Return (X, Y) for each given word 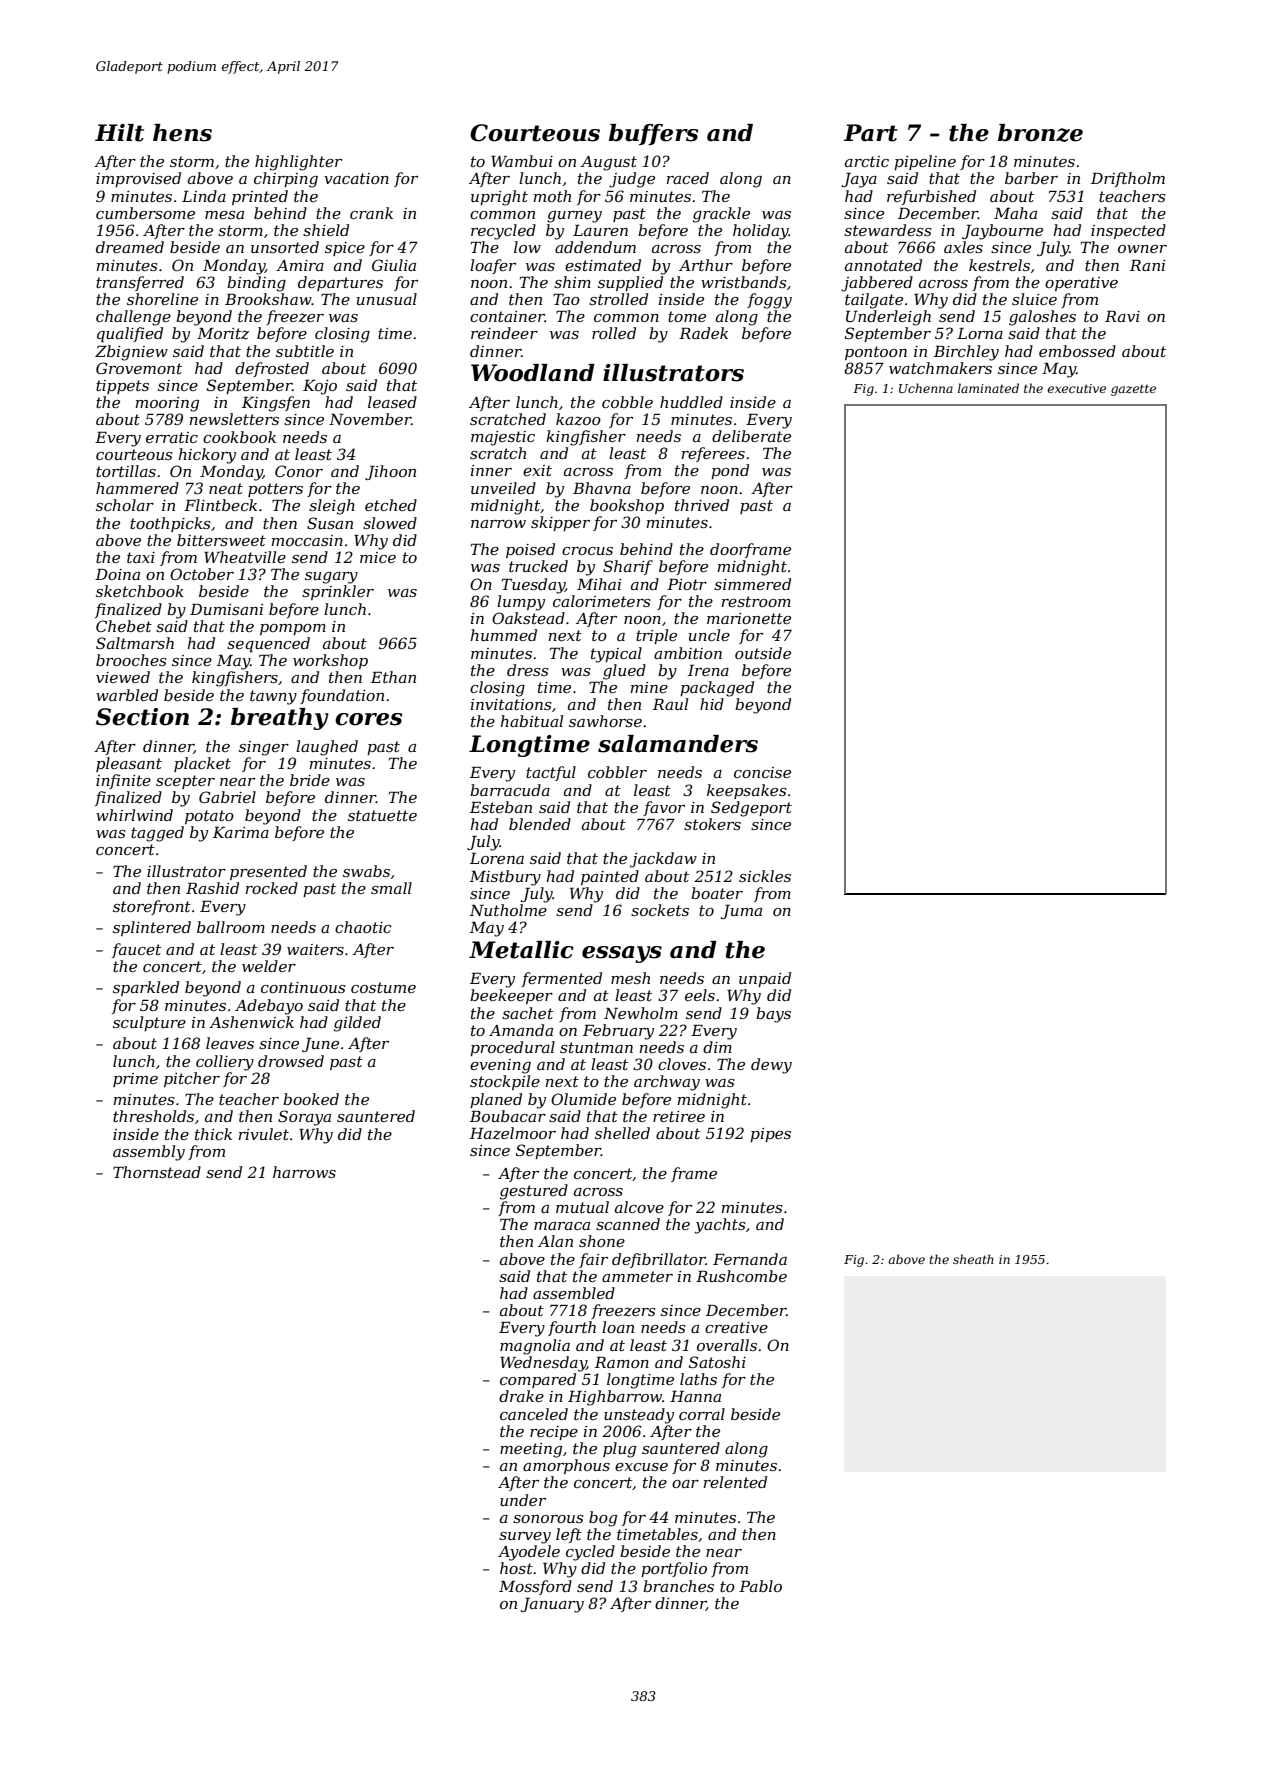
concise (762, 772)
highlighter (298, 163)
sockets (660, 910)
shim (572, 282)
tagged (157, 834)
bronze (1040, 133)
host (516, 1568)
